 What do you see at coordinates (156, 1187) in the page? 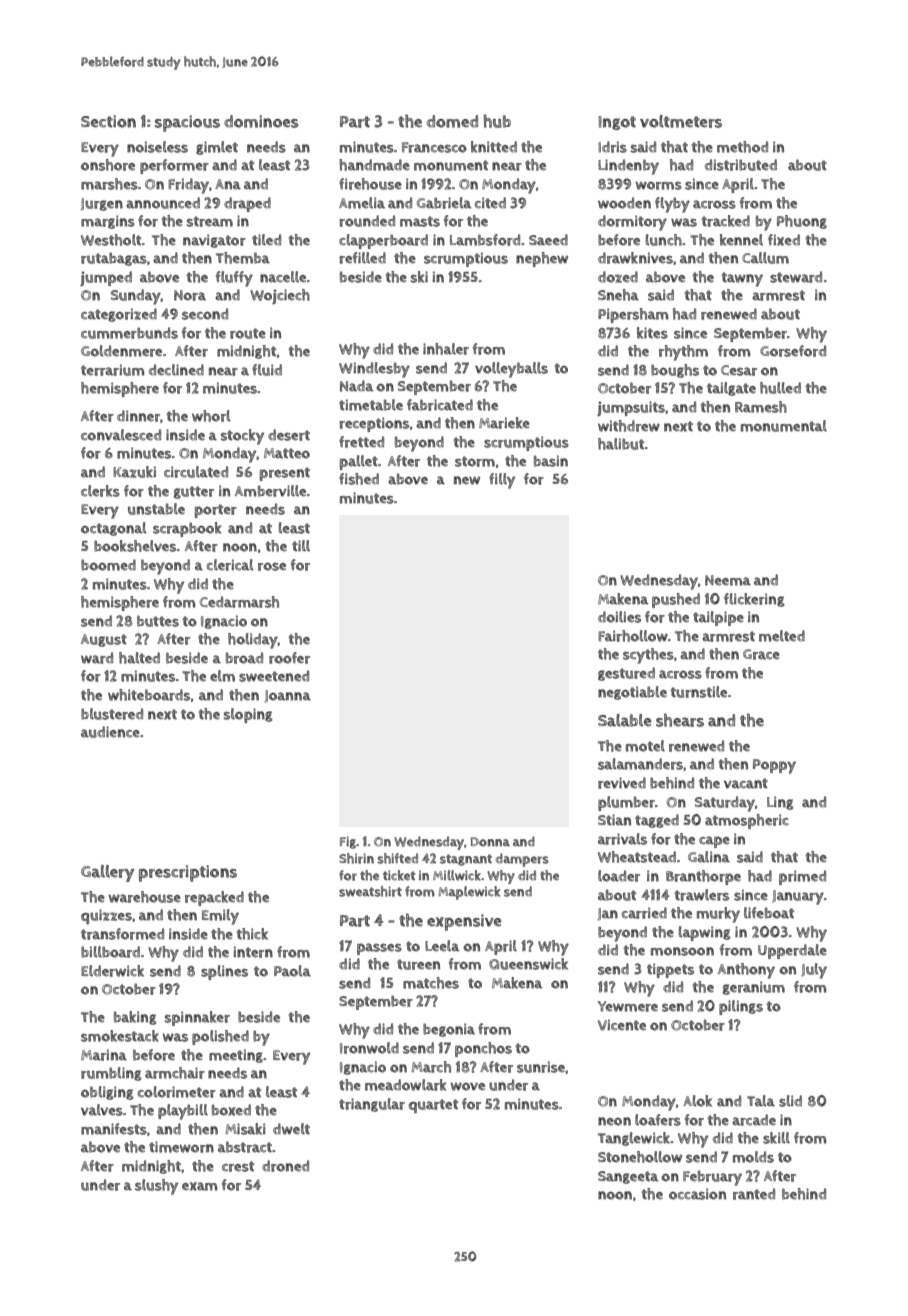
I see `slushy` at bounding box center [156, 1187].
